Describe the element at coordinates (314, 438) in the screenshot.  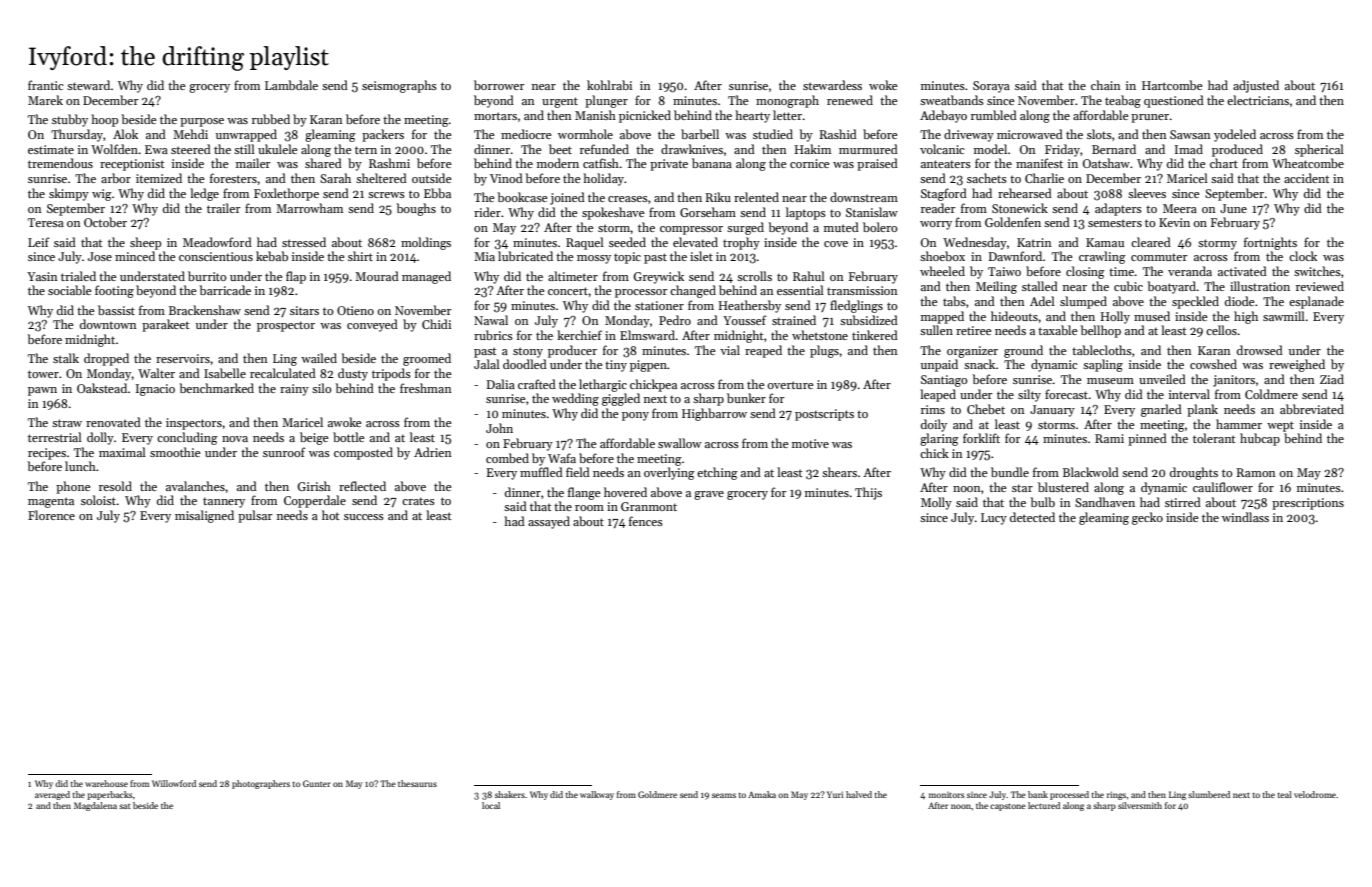
I see `beige` at that location.
